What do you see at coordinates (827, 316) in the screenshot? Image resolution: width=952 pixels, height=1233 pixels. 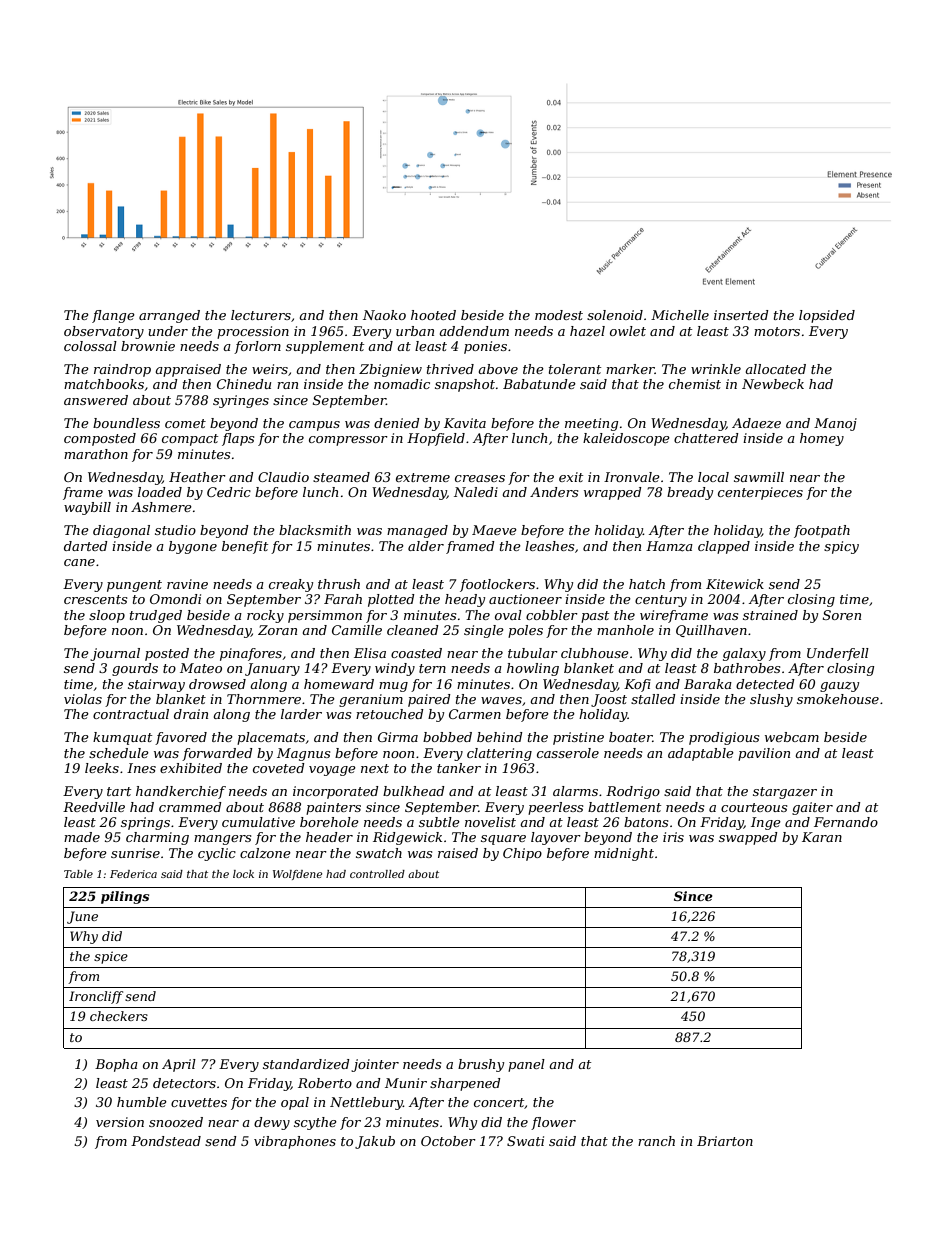 I see `lopsided` at bounding box center [827, 316].
